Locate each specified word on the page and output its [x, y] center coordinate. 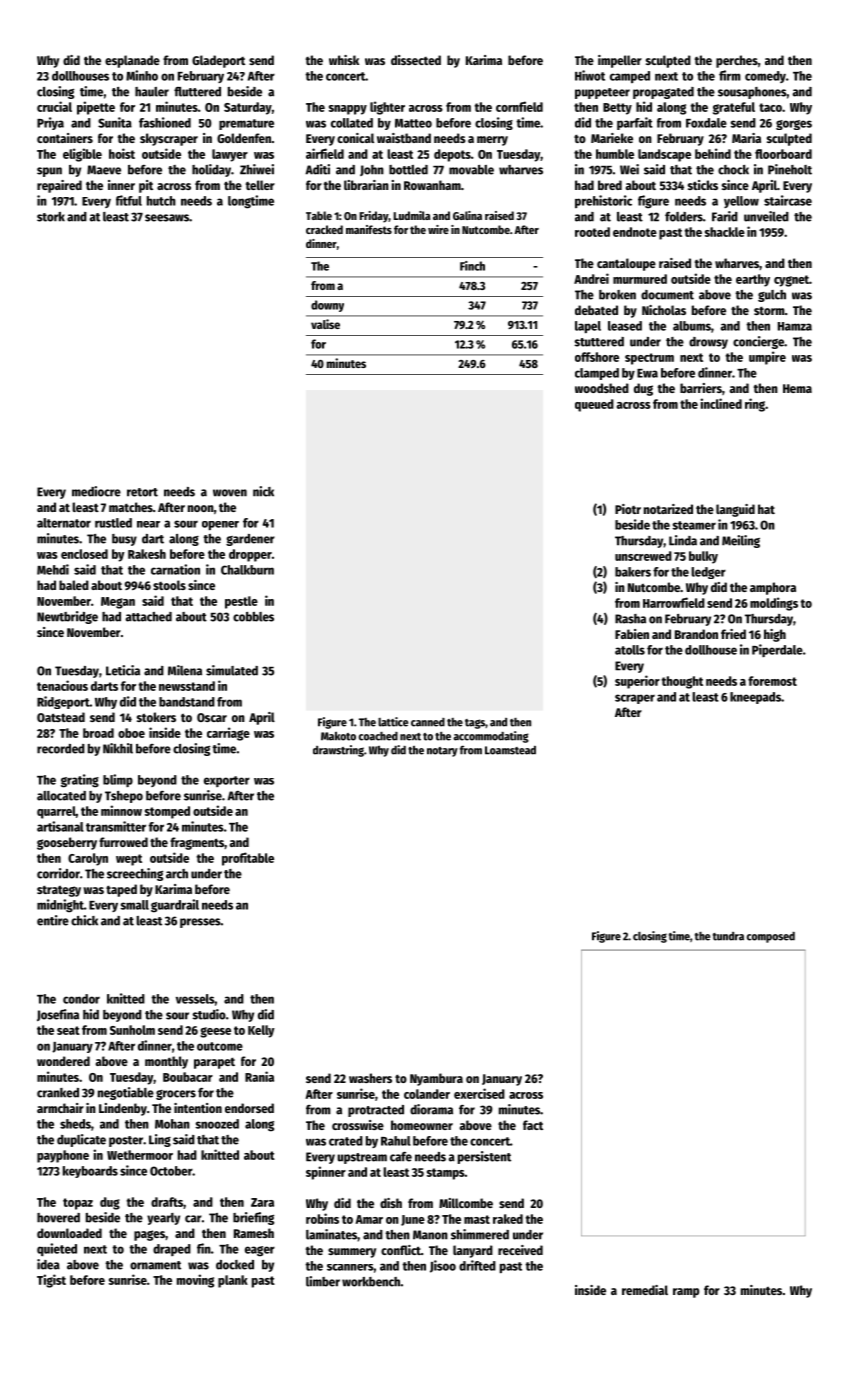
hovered [58, 1218]
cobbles [253, 617]
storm [769, 311]
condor [81, 999]
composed [771, 937]
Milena [185, 670]
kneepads [755, 698]
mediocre [96, 491]
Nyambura [436, 1079]
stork [51, 217]
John [372, 170]
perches [737, 61]
